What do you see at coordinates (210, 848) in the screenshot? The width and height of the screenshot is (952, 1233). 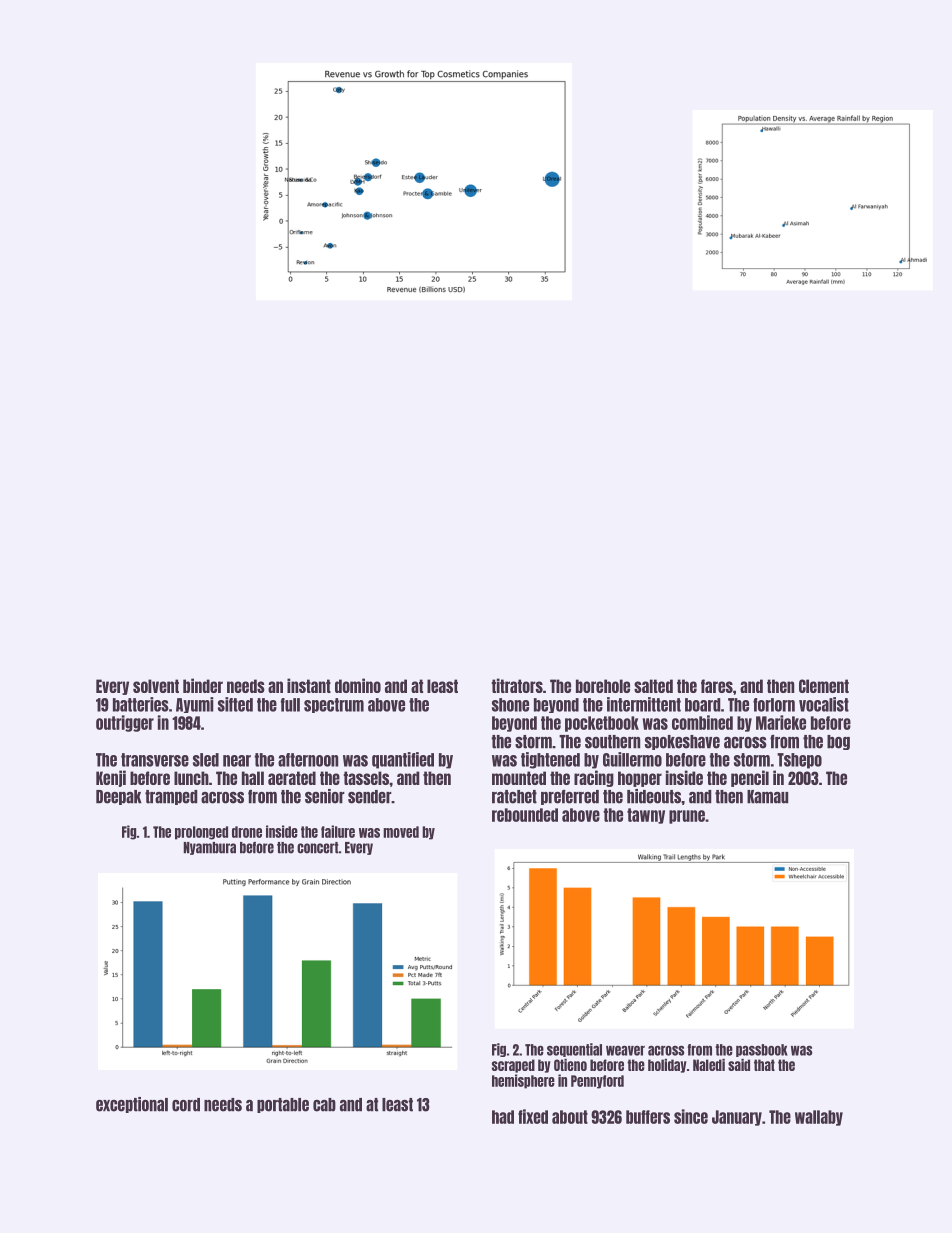 I see `Nyambura` at bounding box center [210, 848].
